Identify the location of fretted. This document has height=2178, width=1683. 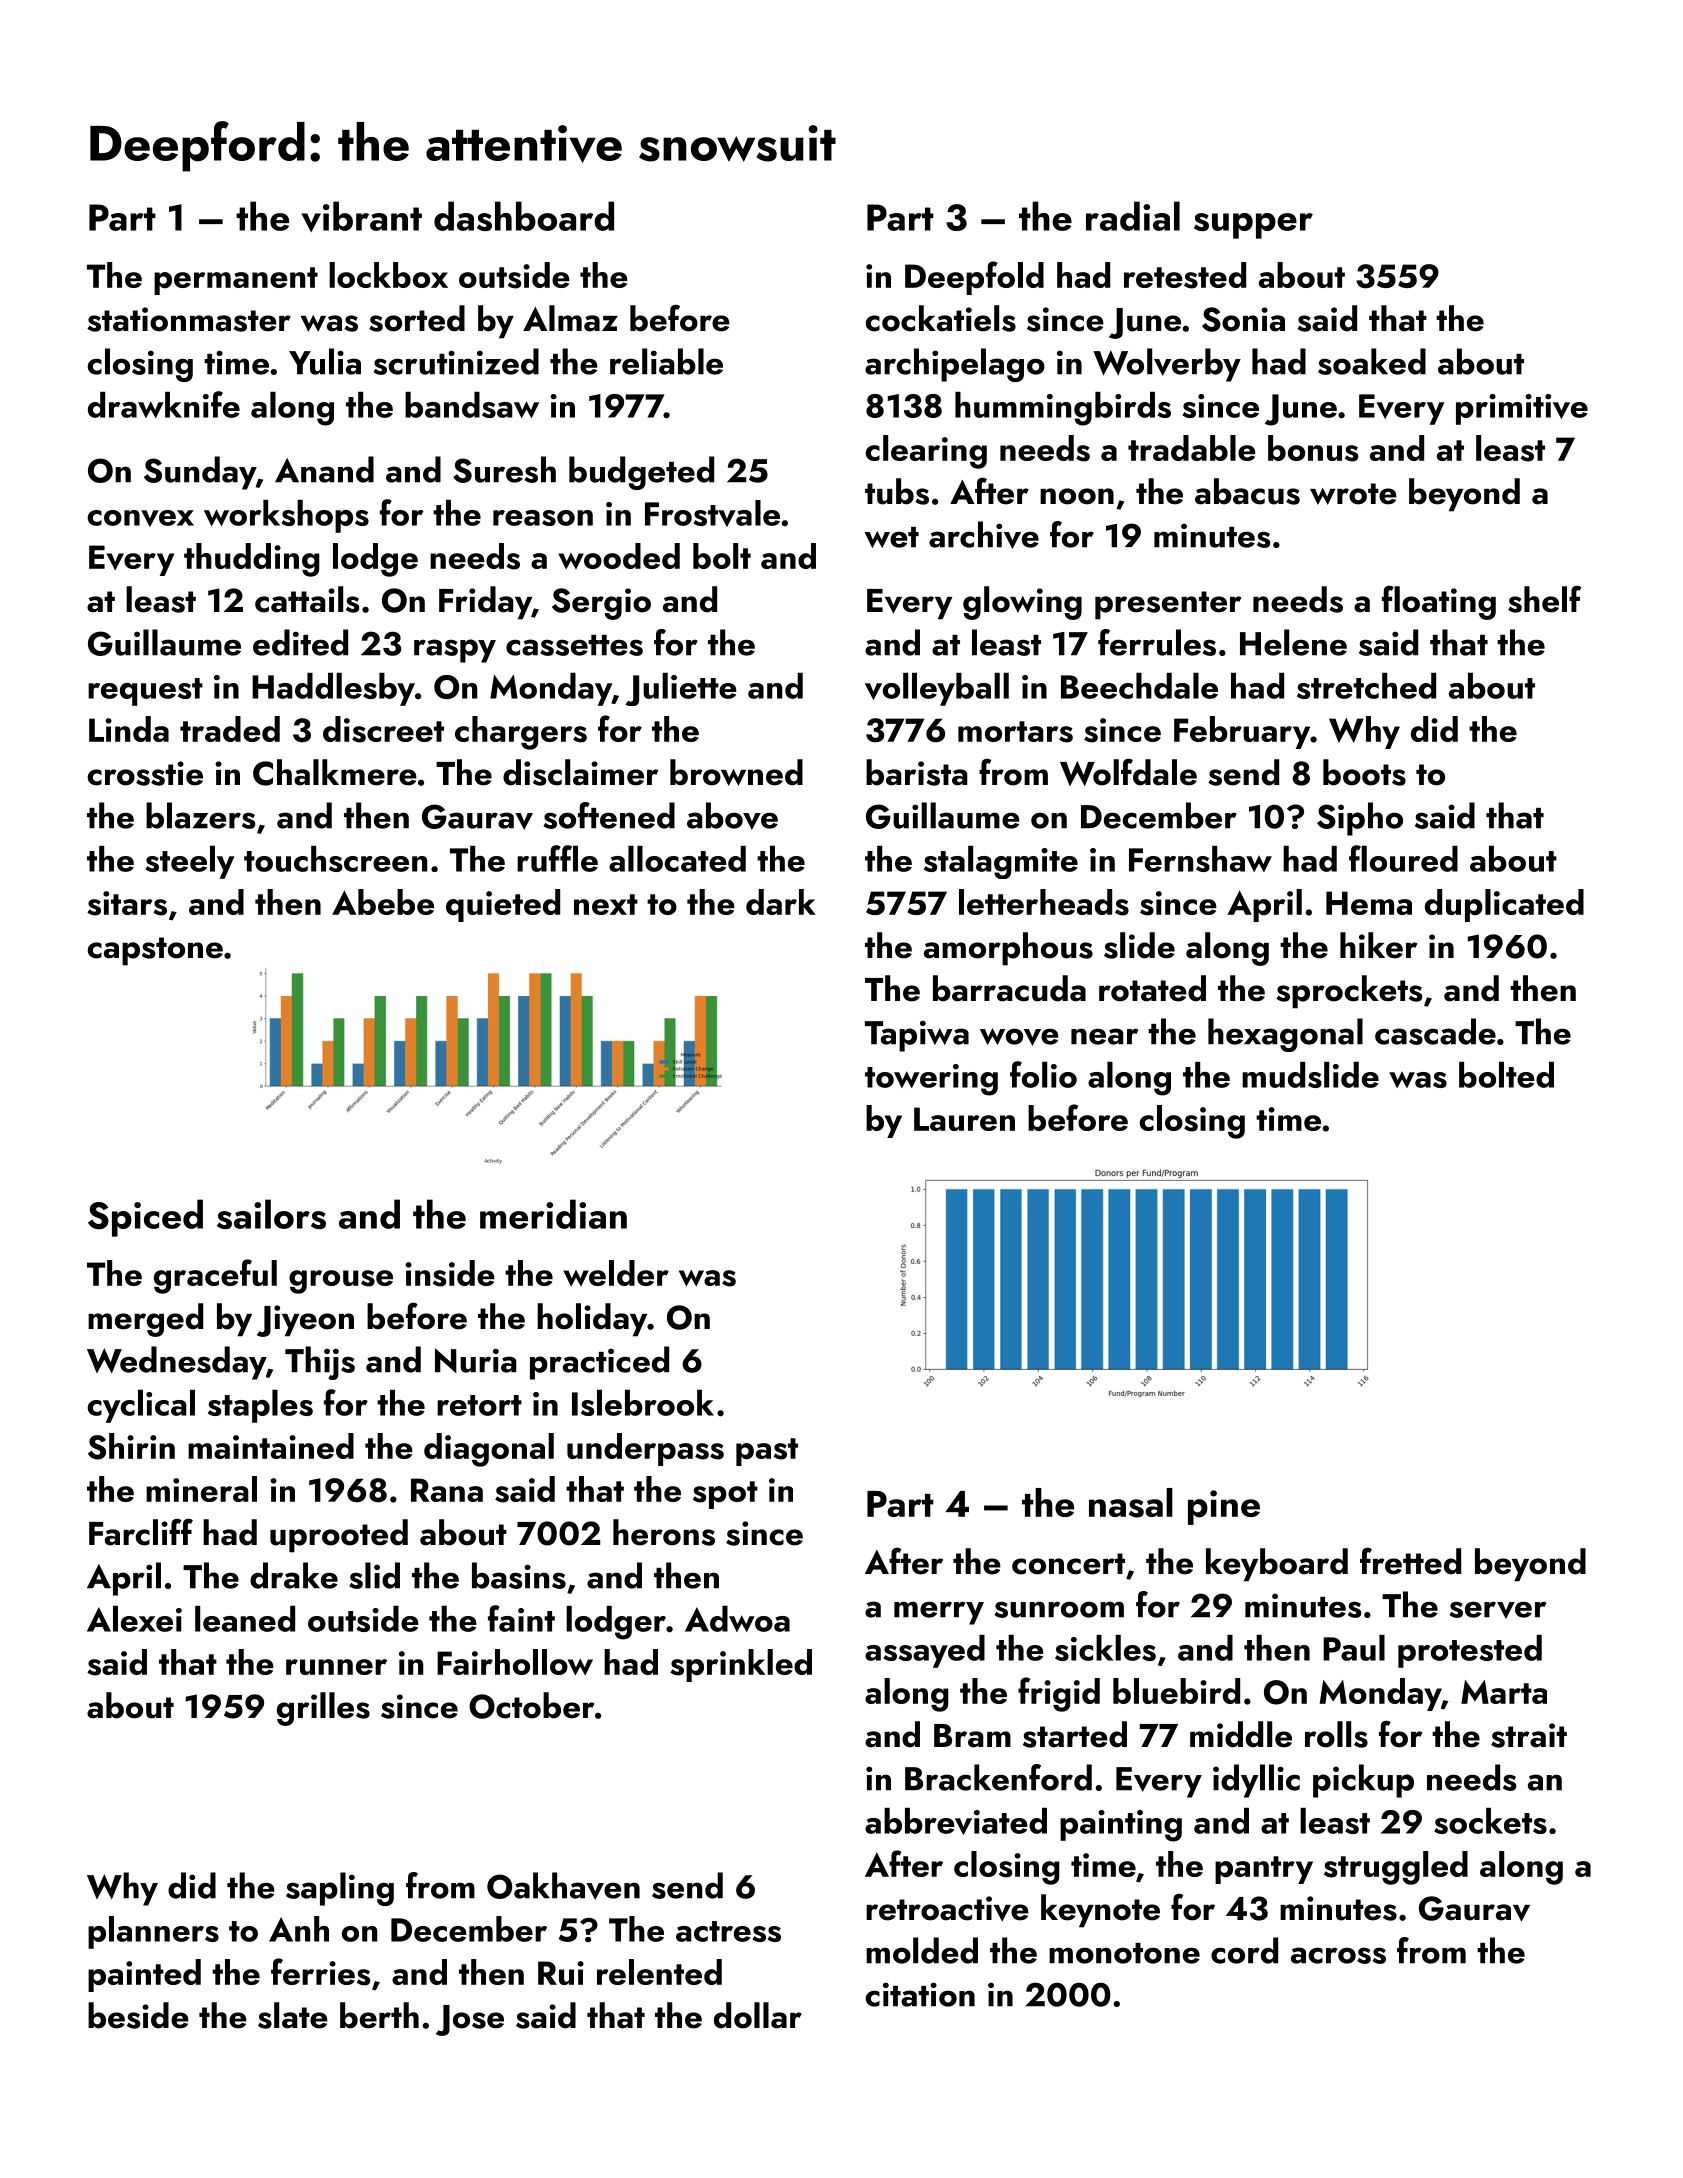
(1410, 1561).
